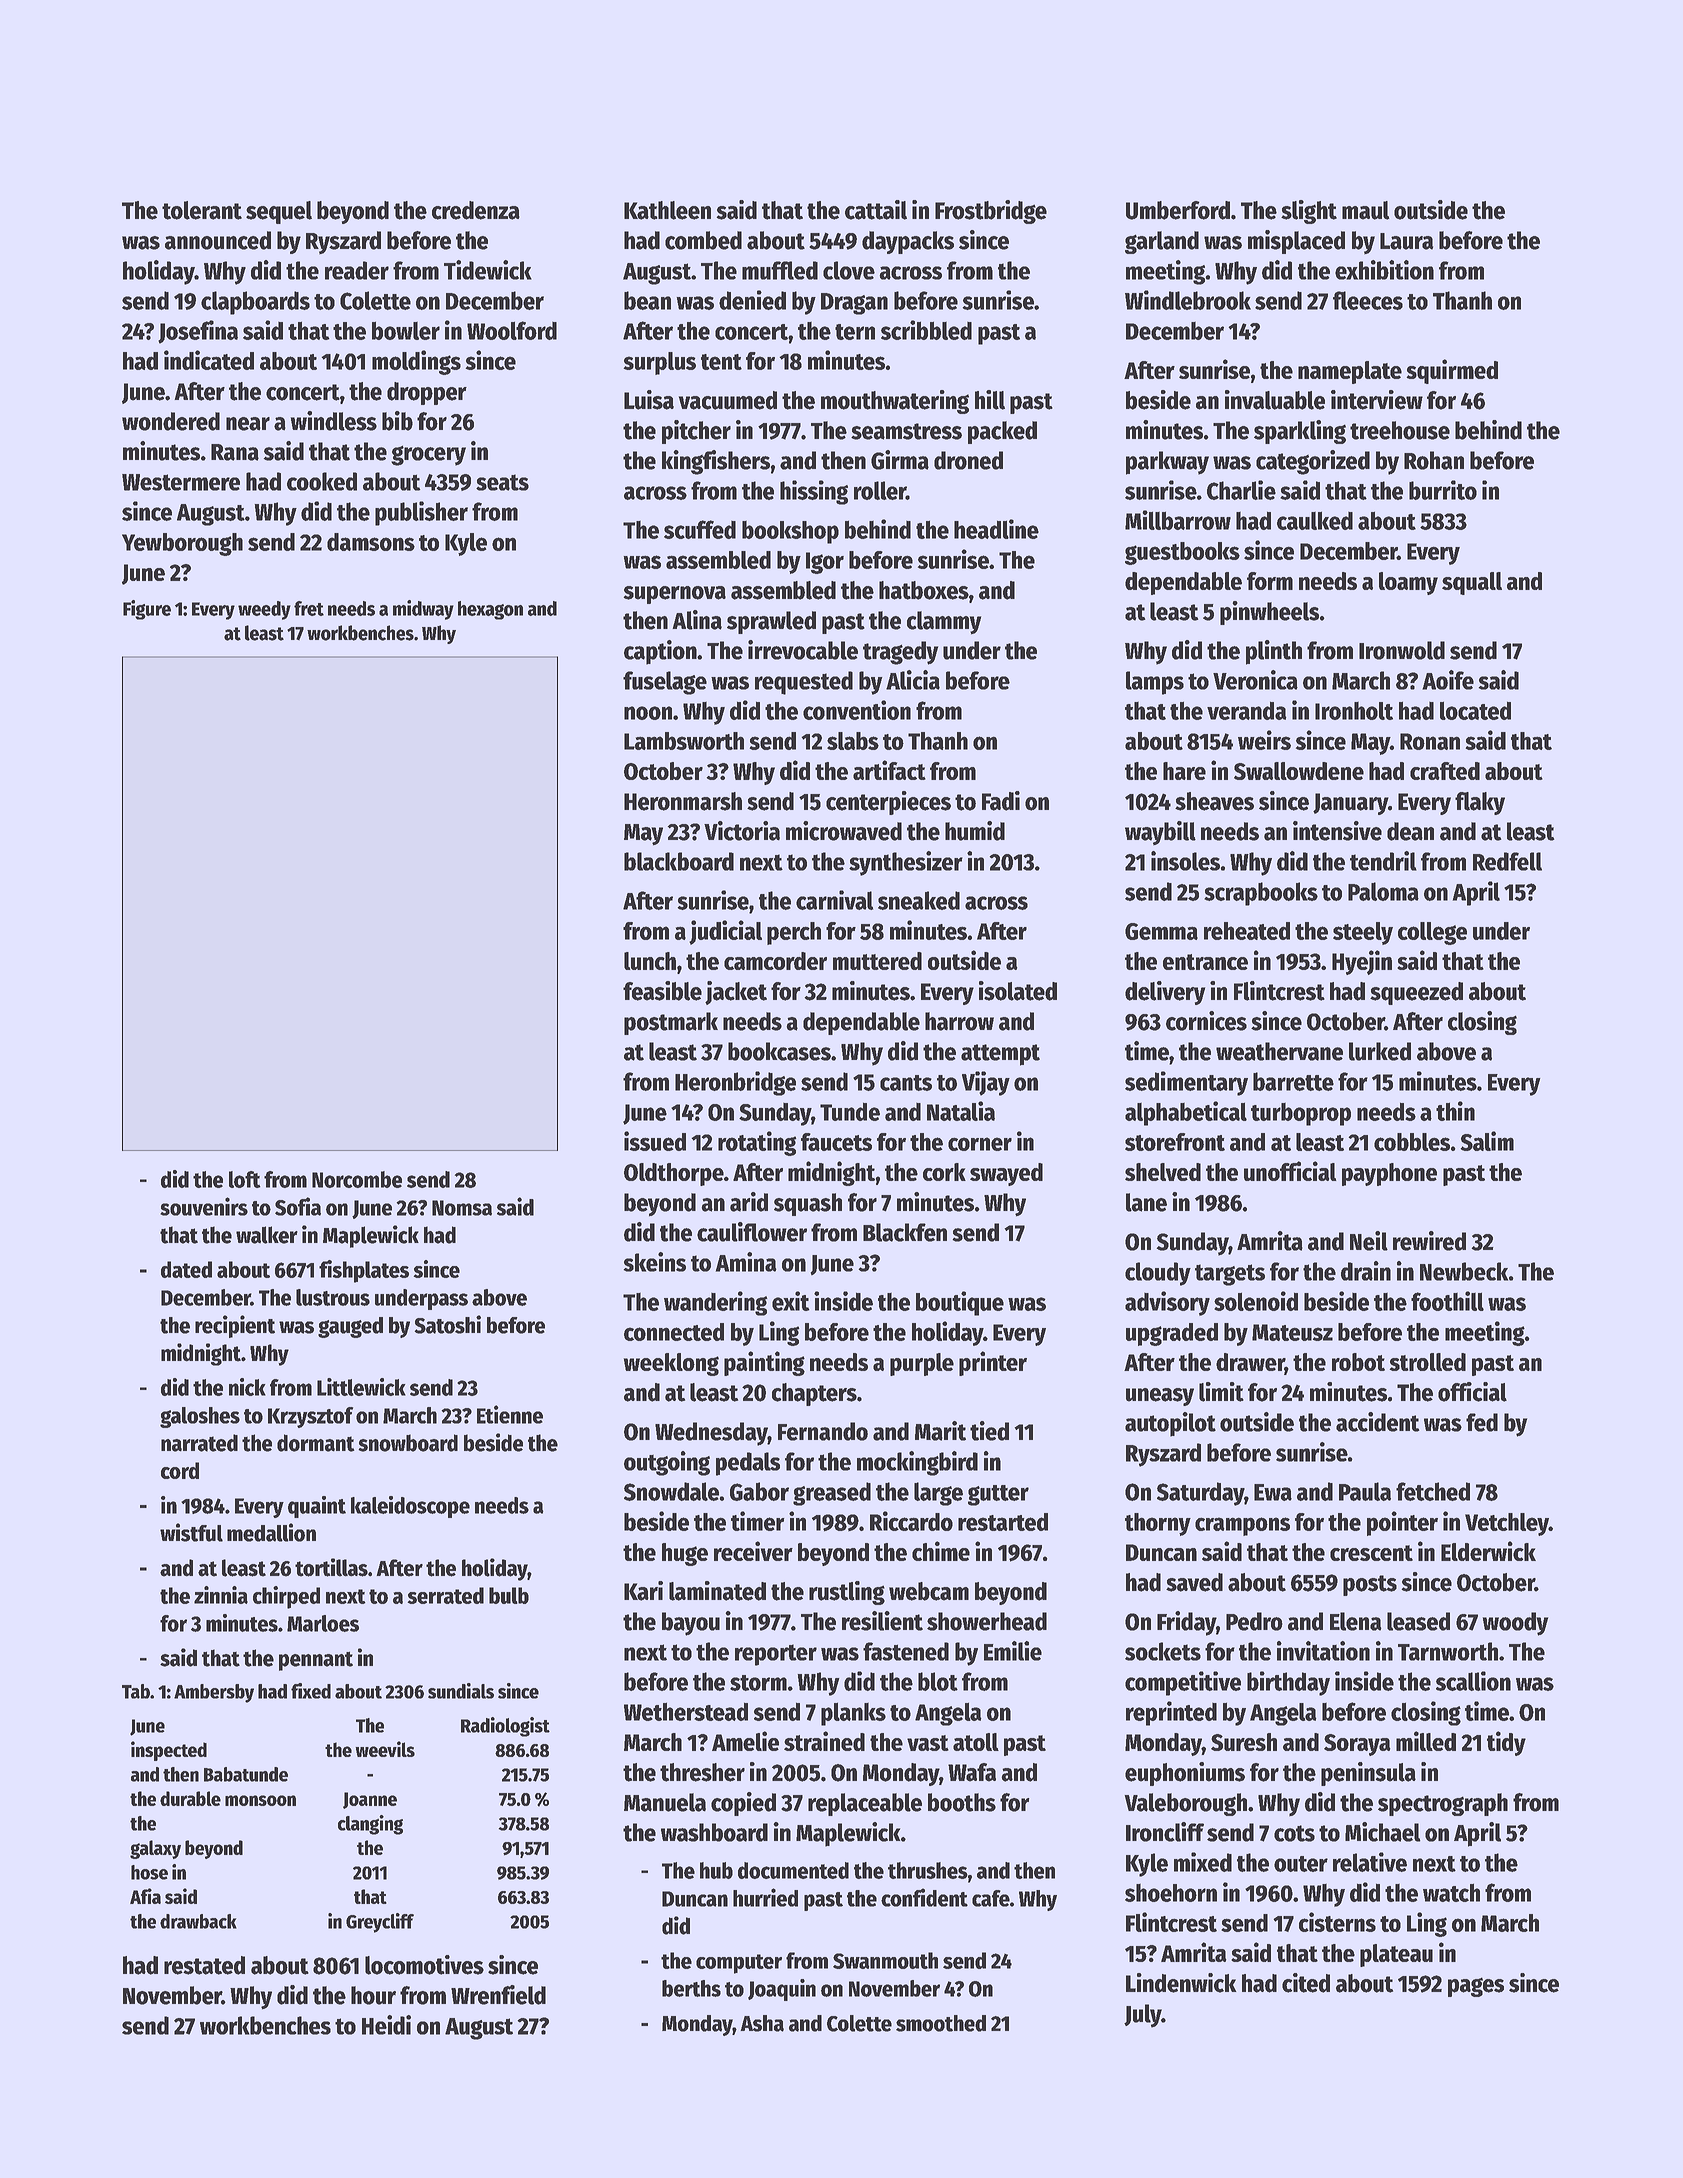 The height and width of the document is (2178, 1683). I want to click on sneaked, so click(919, 900).
